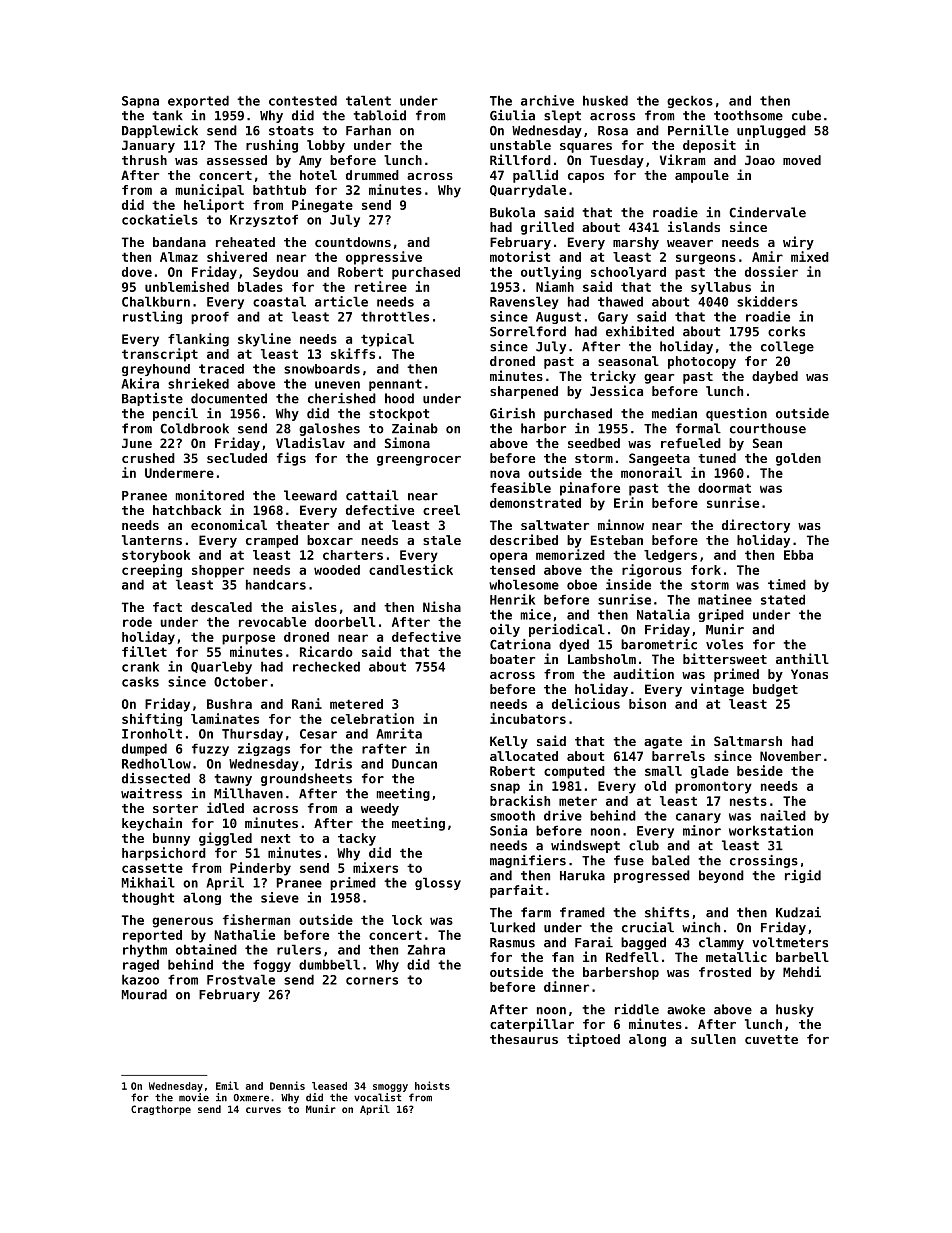 Image resolution: width=952 pixels, height=1233 pixels. Describe the element at coordinates (411, 569) in the screenshot. I see `candlestick` at that location.
